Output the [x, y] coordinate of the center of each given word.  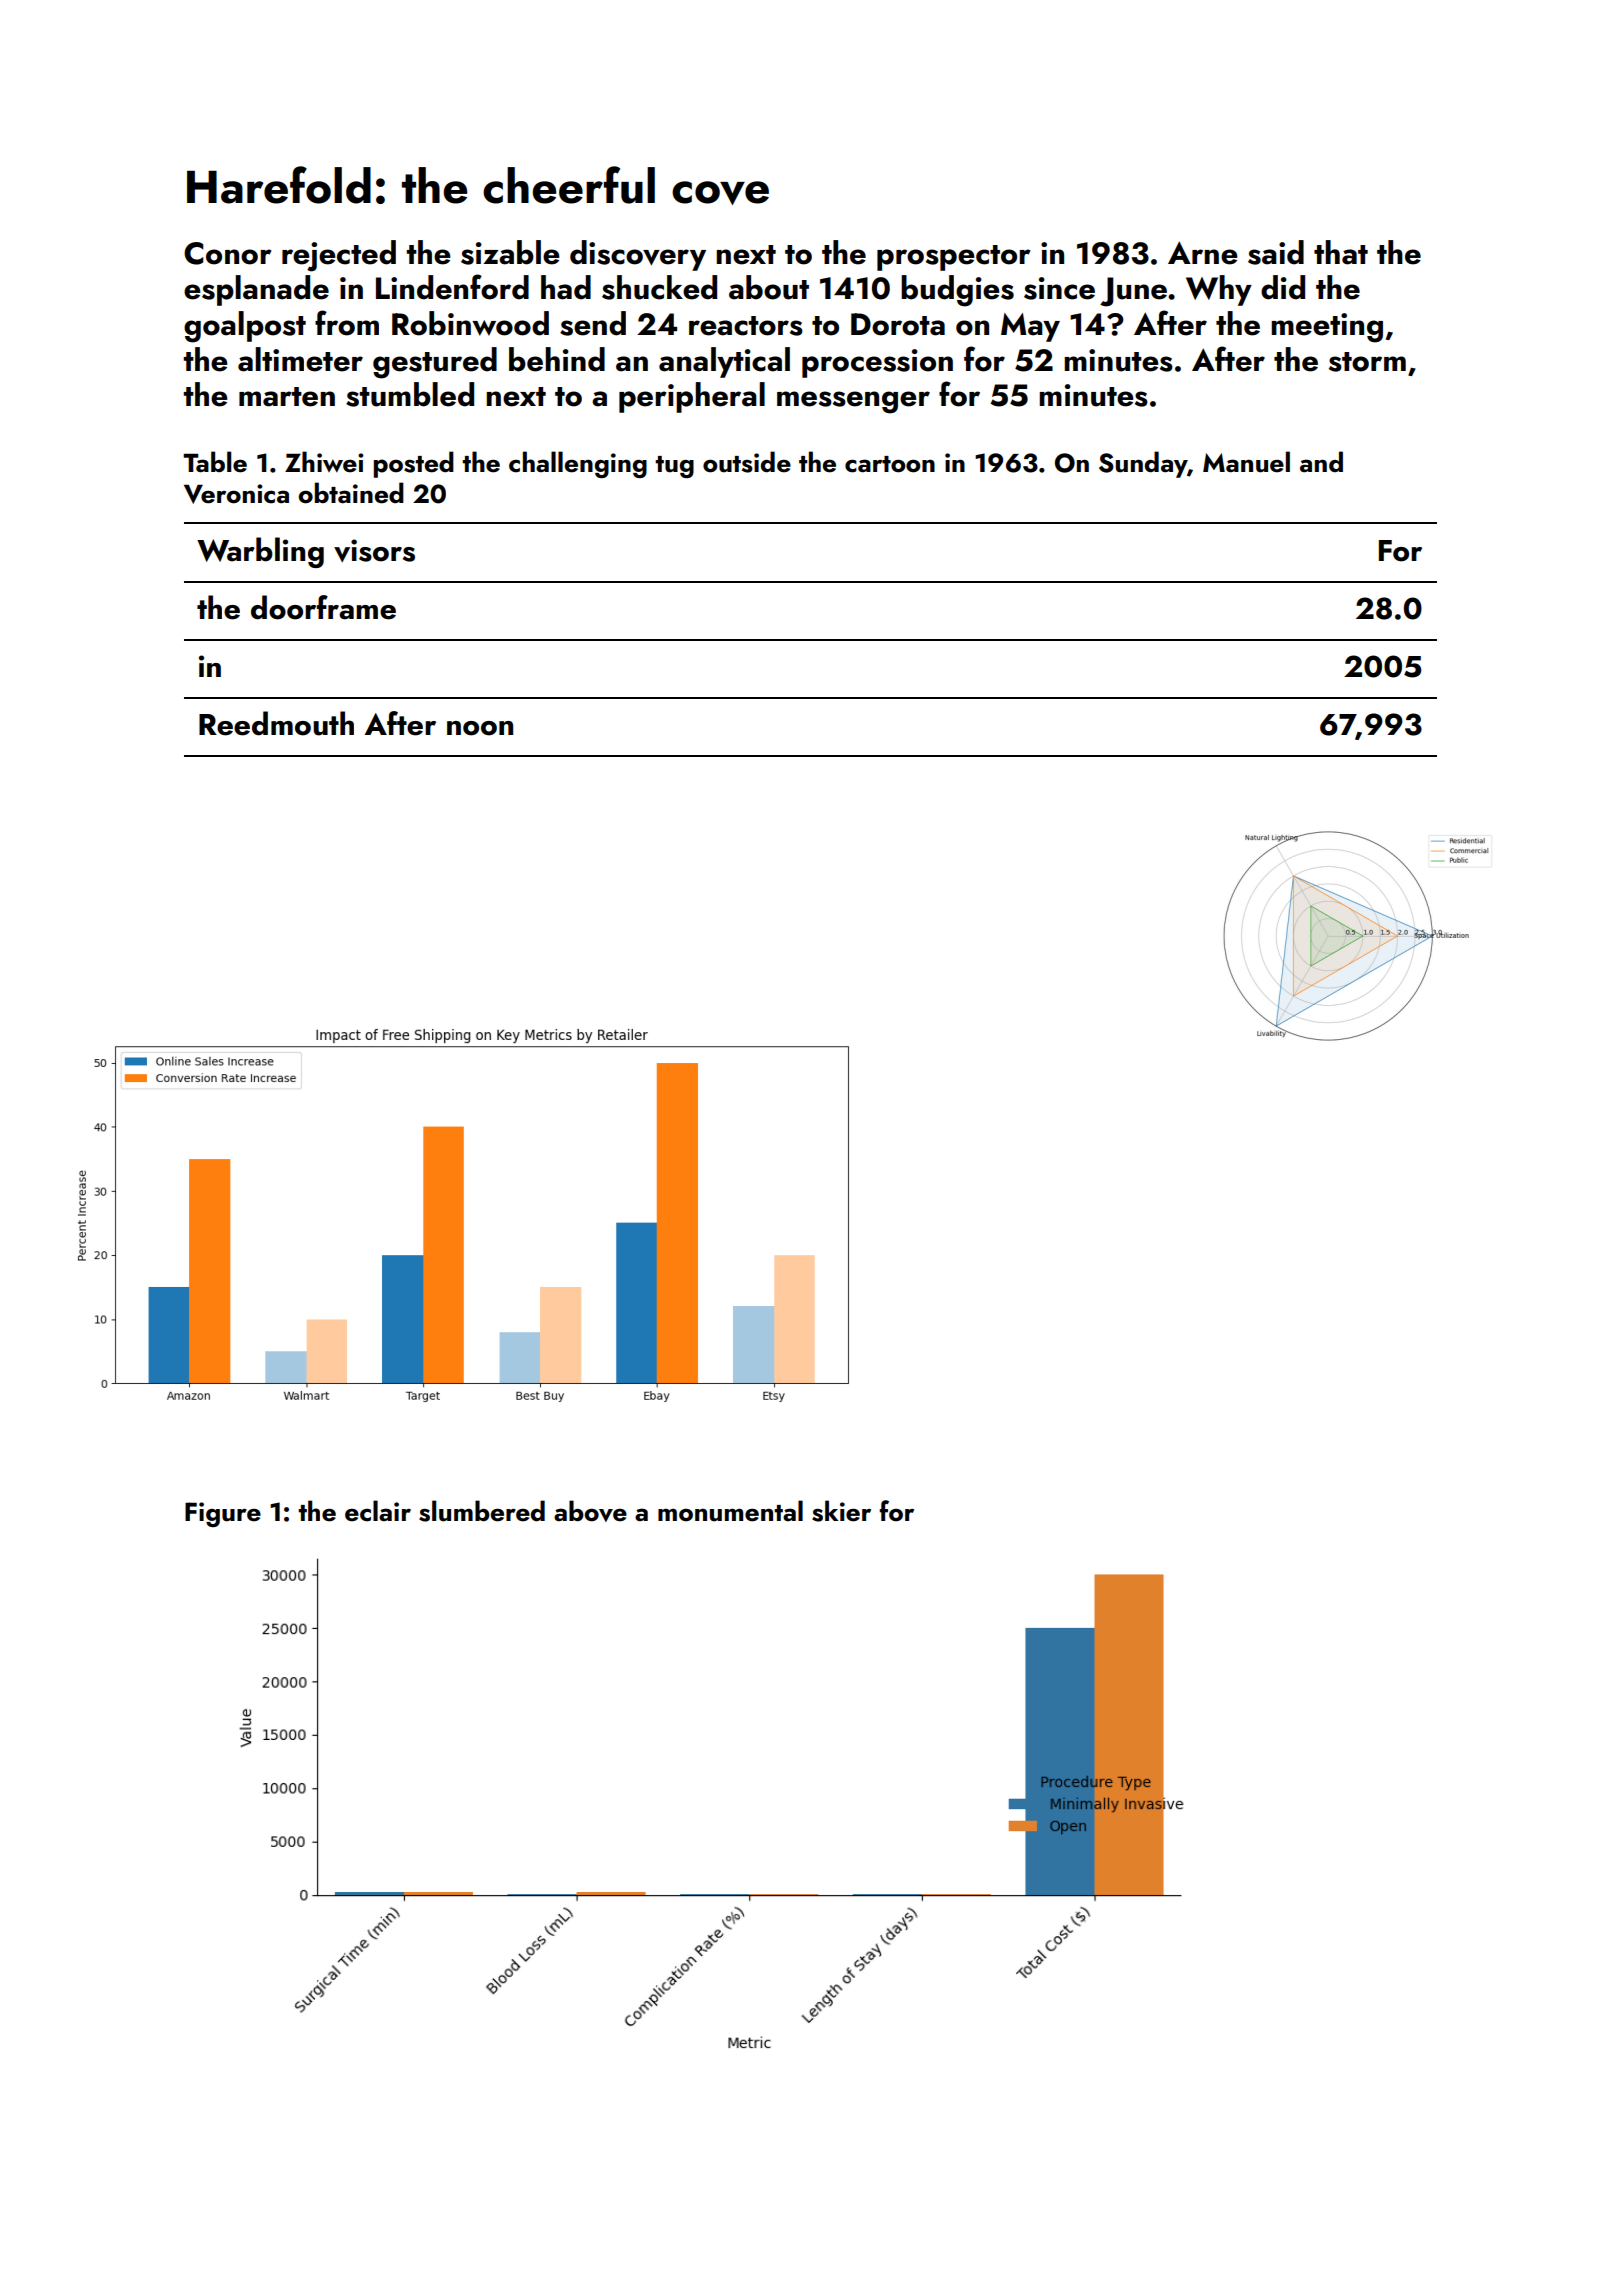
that [1341, 252]
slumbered [482, 1511]
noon [480, 728]
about [769, 287]
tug [674, 467]
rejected [339, 256]
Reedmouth [276, 723]
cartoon [890, 464]
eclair [378, 1511]
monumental [730, 1511]
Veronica [236, 494]
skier [841, 1511]
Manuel [1246, 462]
